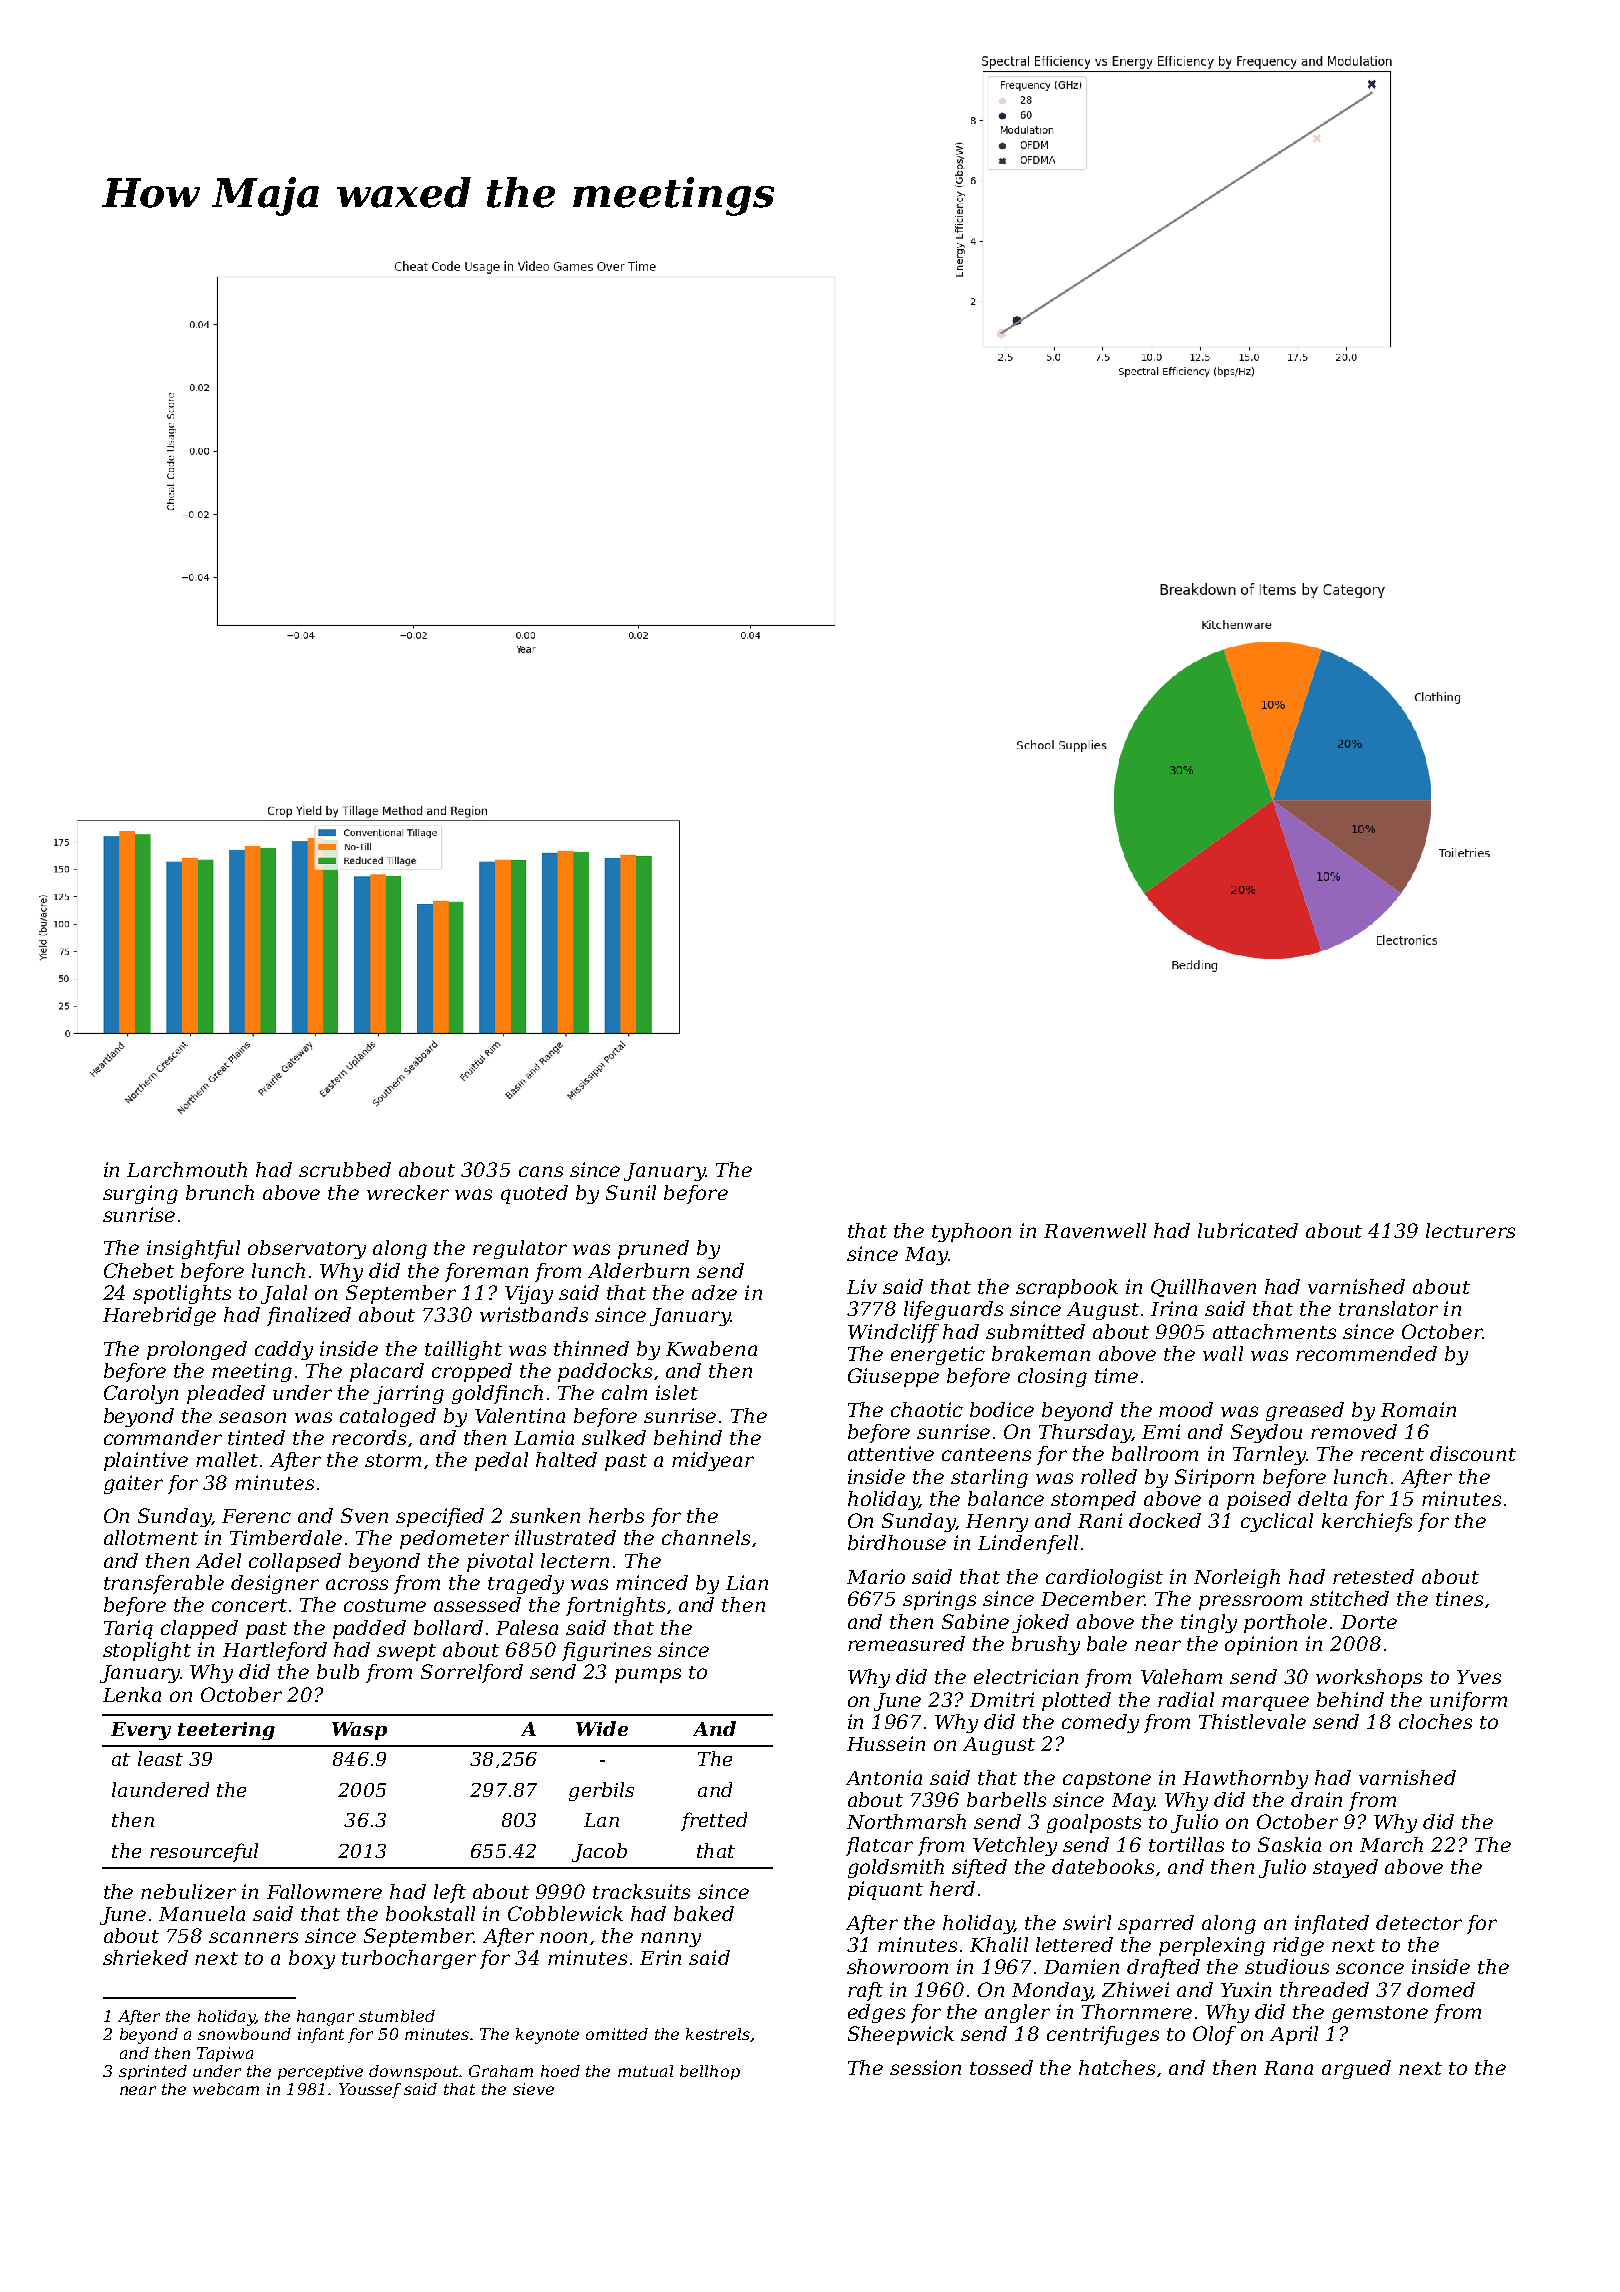 This document has width=1620, height=2292. What do you see at coordinates (320, 2072) in the document?
I see `perceptive` at bounding box center [320, 2072].
